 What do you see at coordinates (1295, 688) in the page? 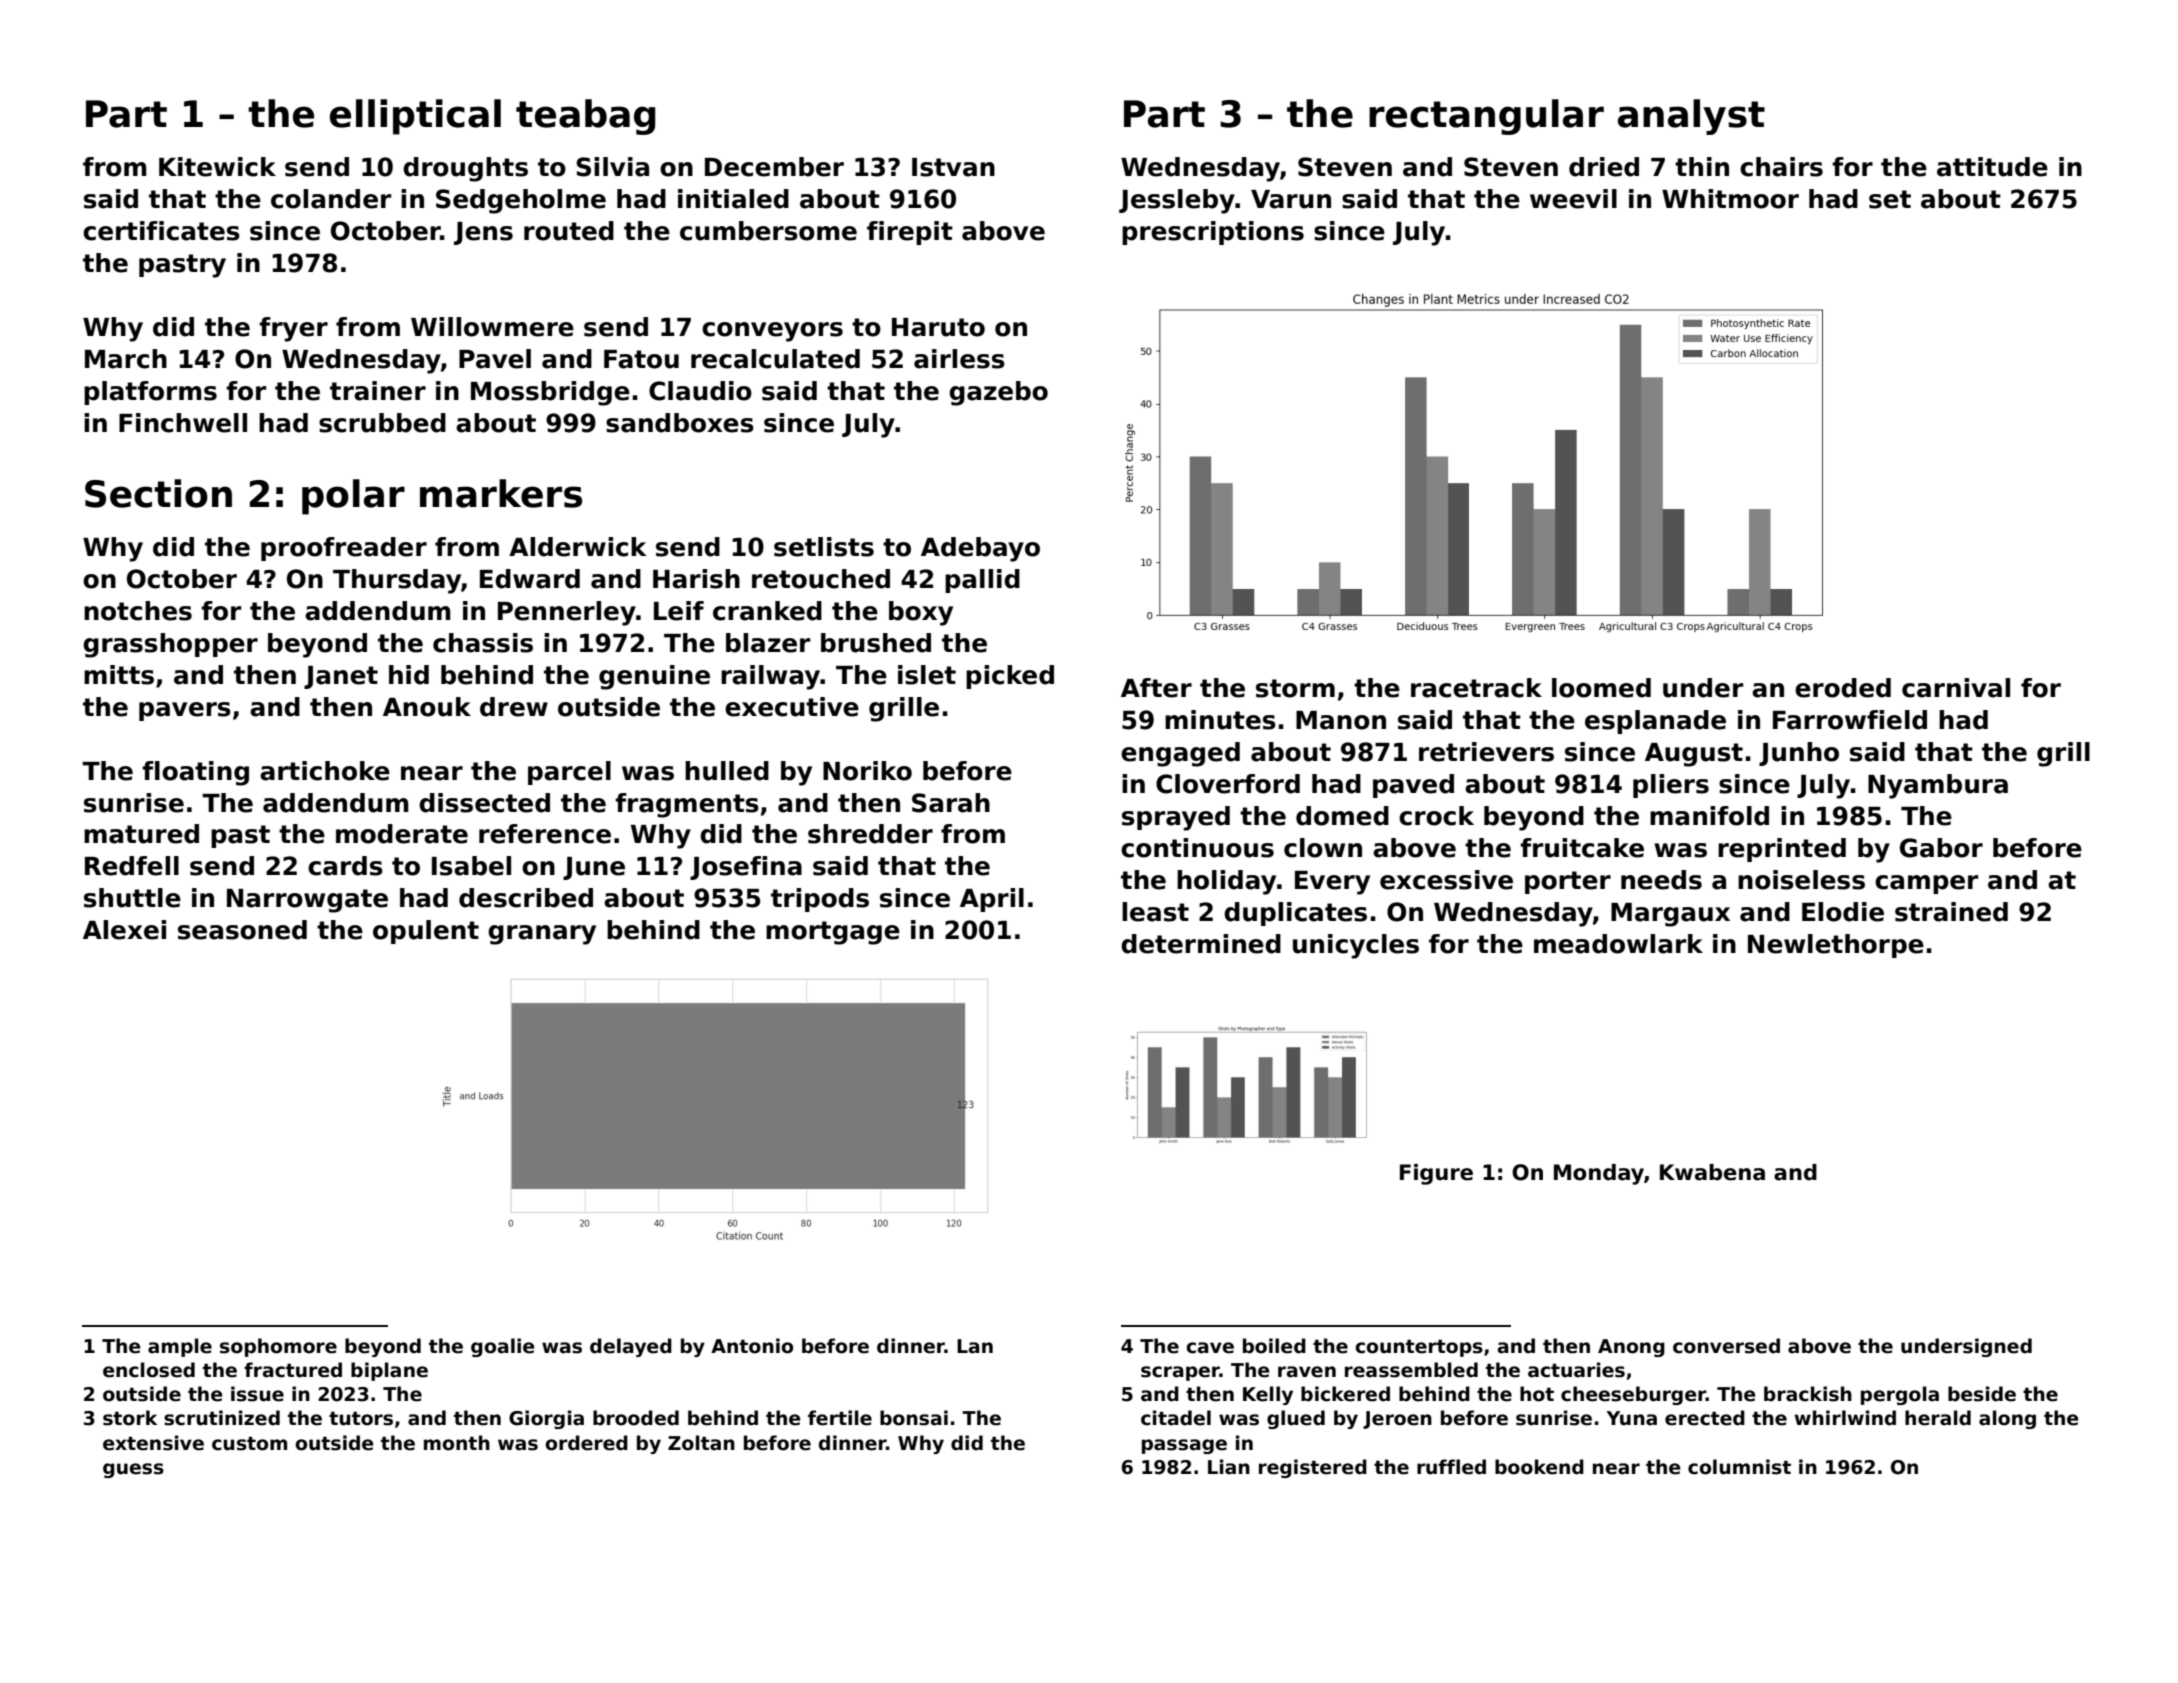
I see `storm` at bounding box center [1295, 688].
